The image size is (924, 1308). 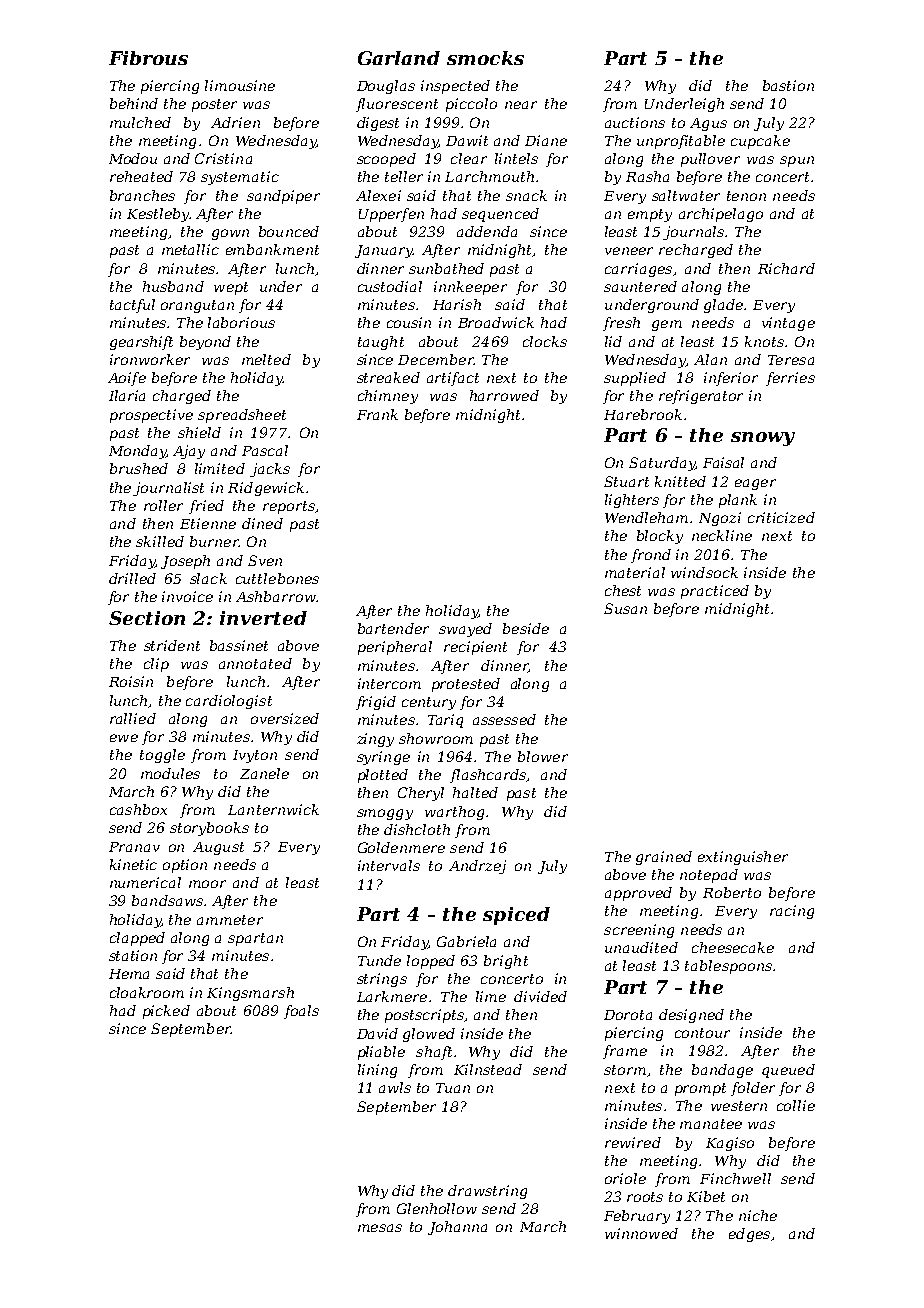 What do you see at coordinates (788, 85) in the screenshot?
I see `bastion` at bounding box center [788, 85].
